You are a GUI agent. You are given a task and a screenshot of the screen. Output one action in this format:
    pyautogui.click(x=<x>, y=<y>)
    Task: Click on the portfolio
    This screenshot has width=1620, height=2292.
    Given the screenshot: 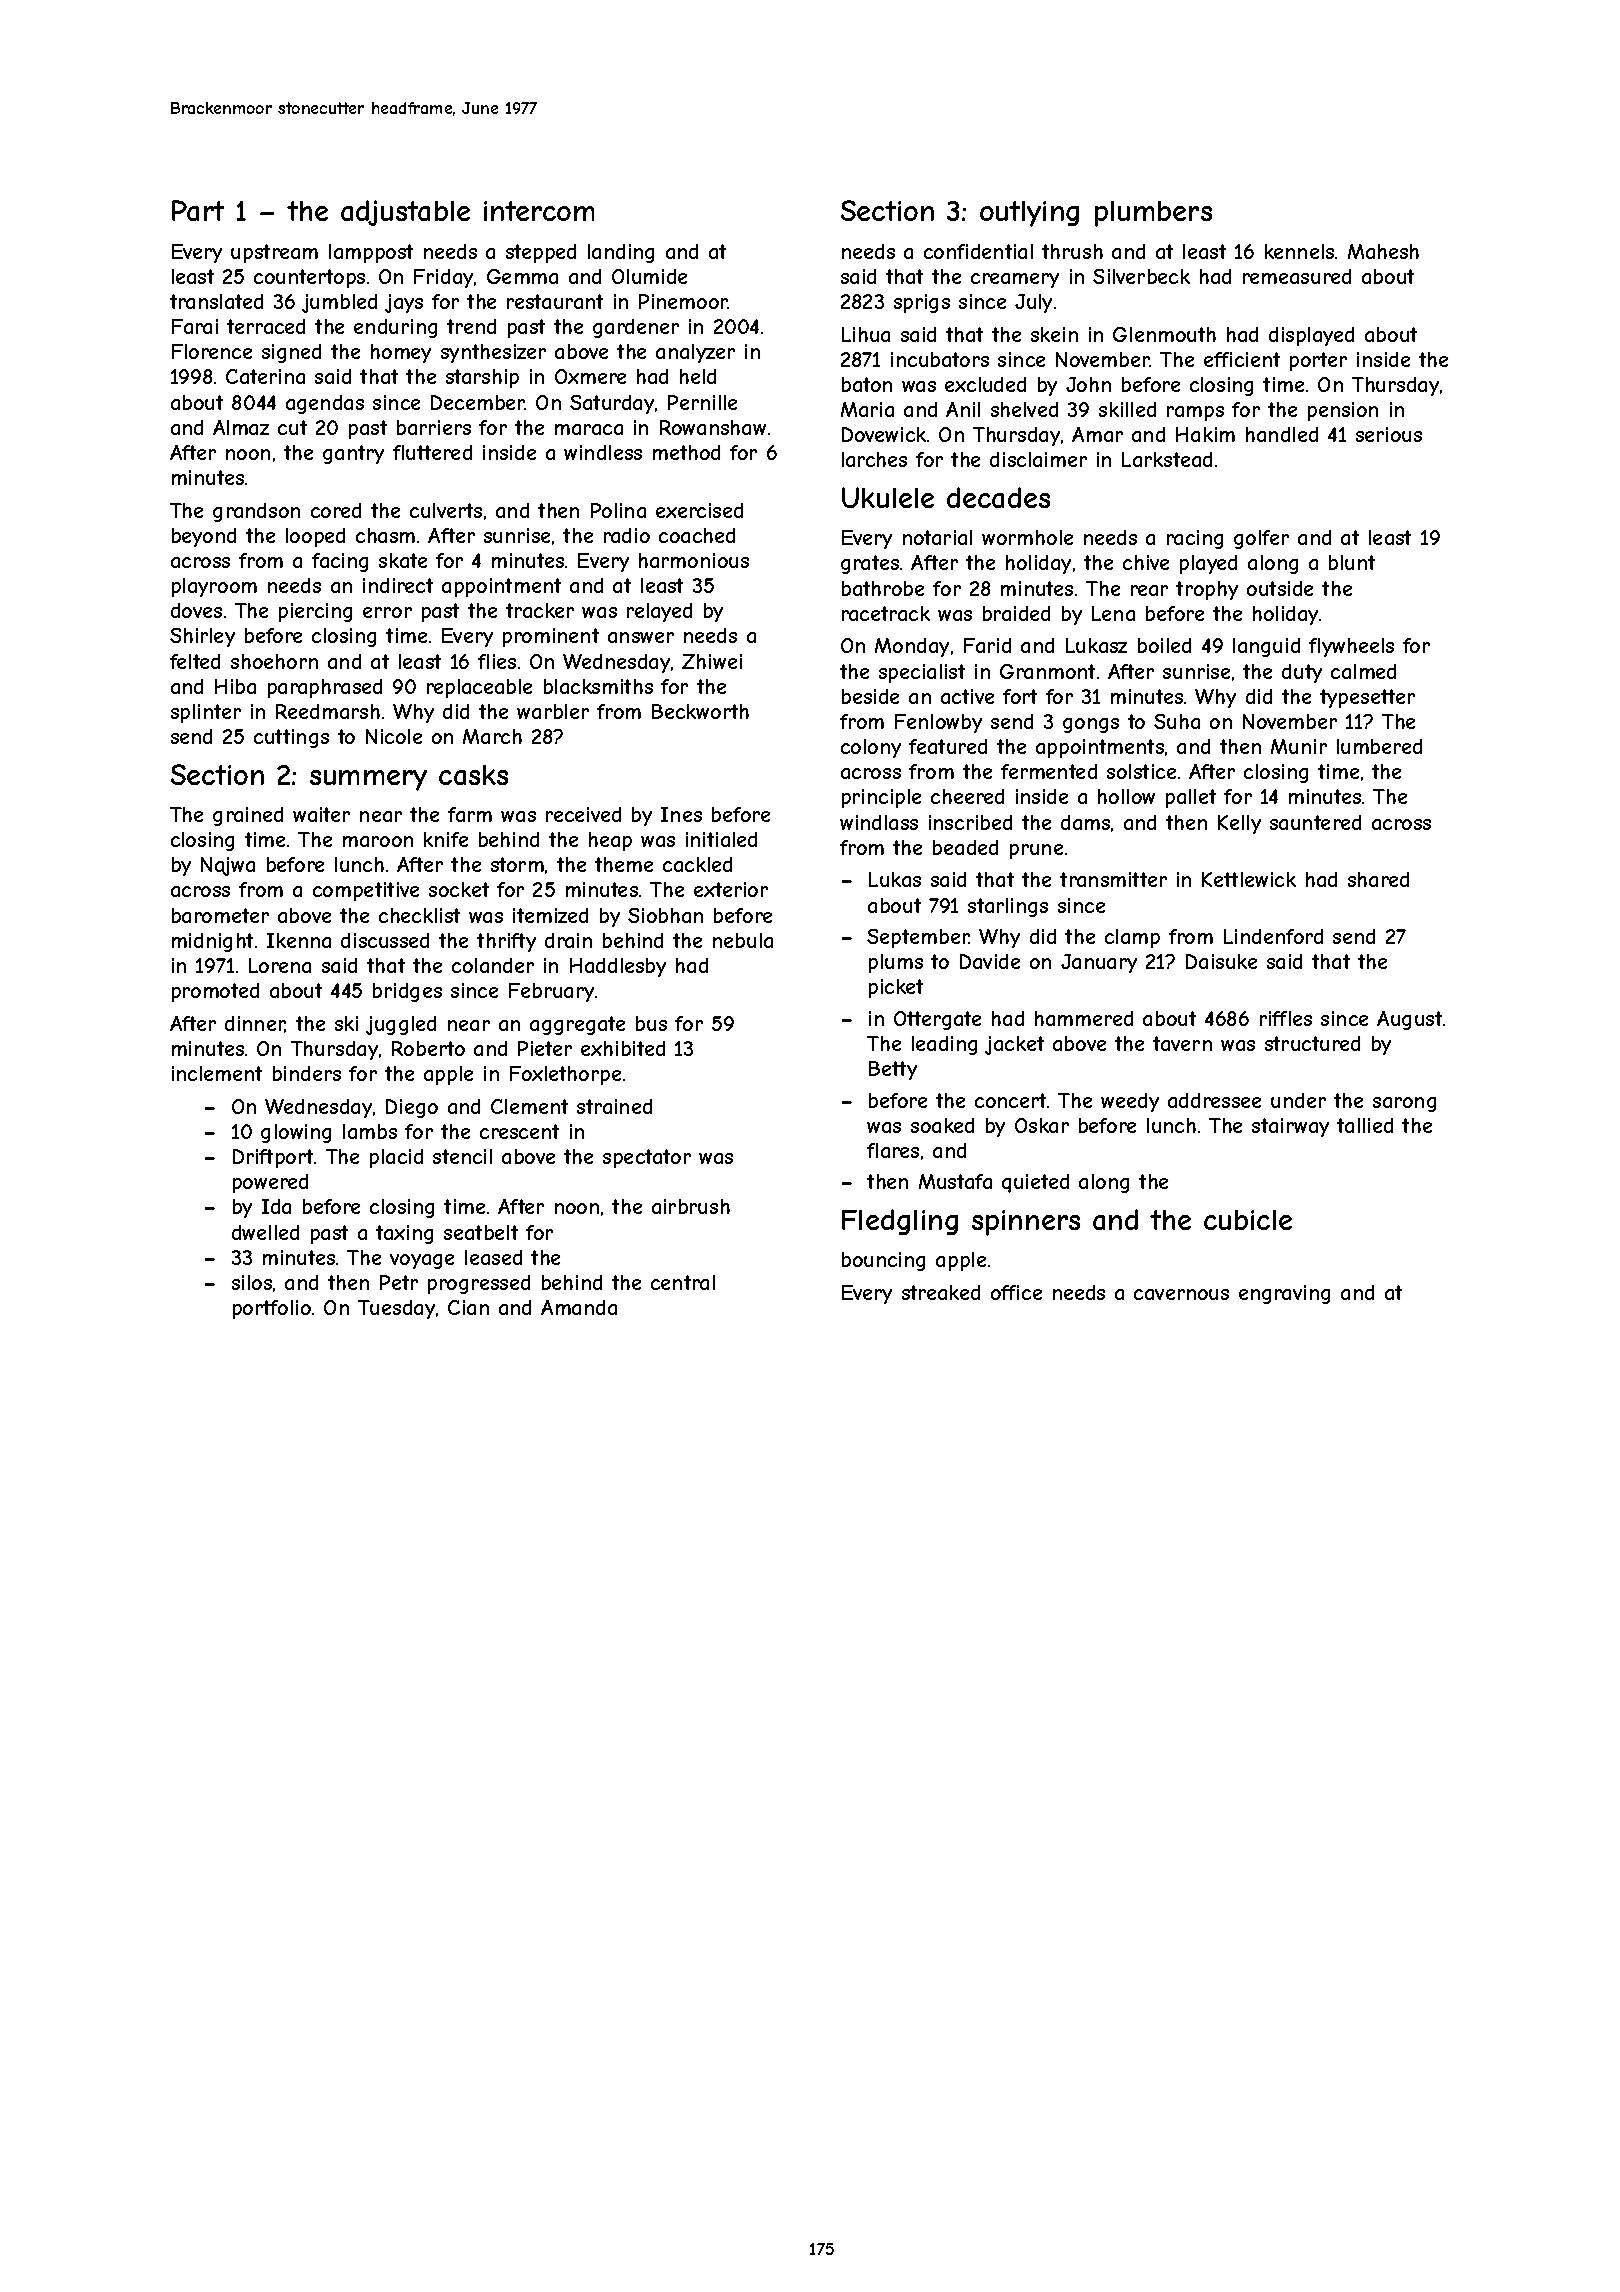 What is the action you would take?
    pyautogui.click(x=272, y=1309)
